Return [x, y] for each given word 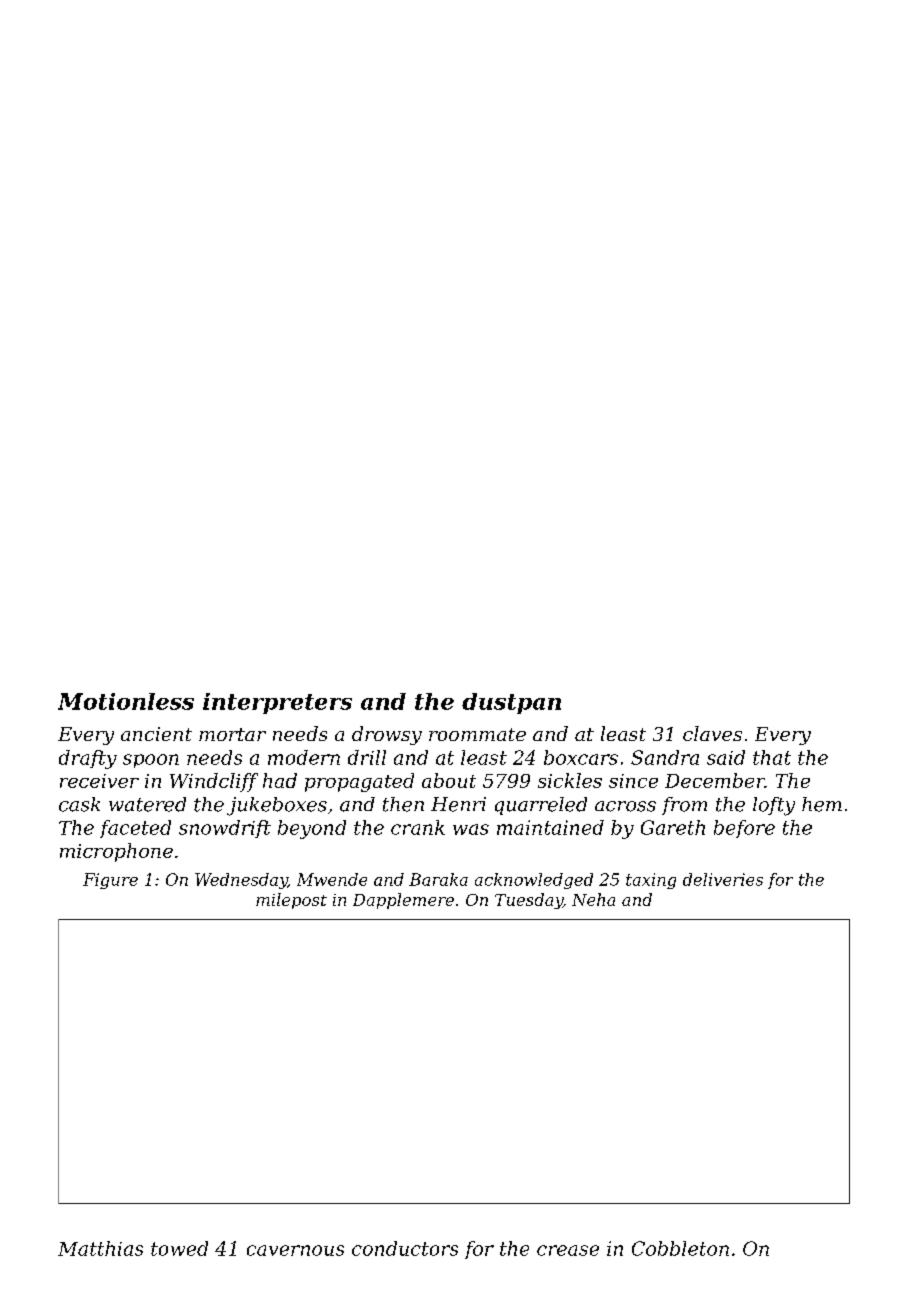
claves [712, 733]
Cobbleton [680, 1248]
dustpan [511, 703]
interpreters [277, 703]
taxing [651, 881]
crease [568, 1250]
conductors [405, 1248]
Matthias [100, 1248]
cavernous [295, 1250]
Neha [593, 899]
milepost [291, 901]
